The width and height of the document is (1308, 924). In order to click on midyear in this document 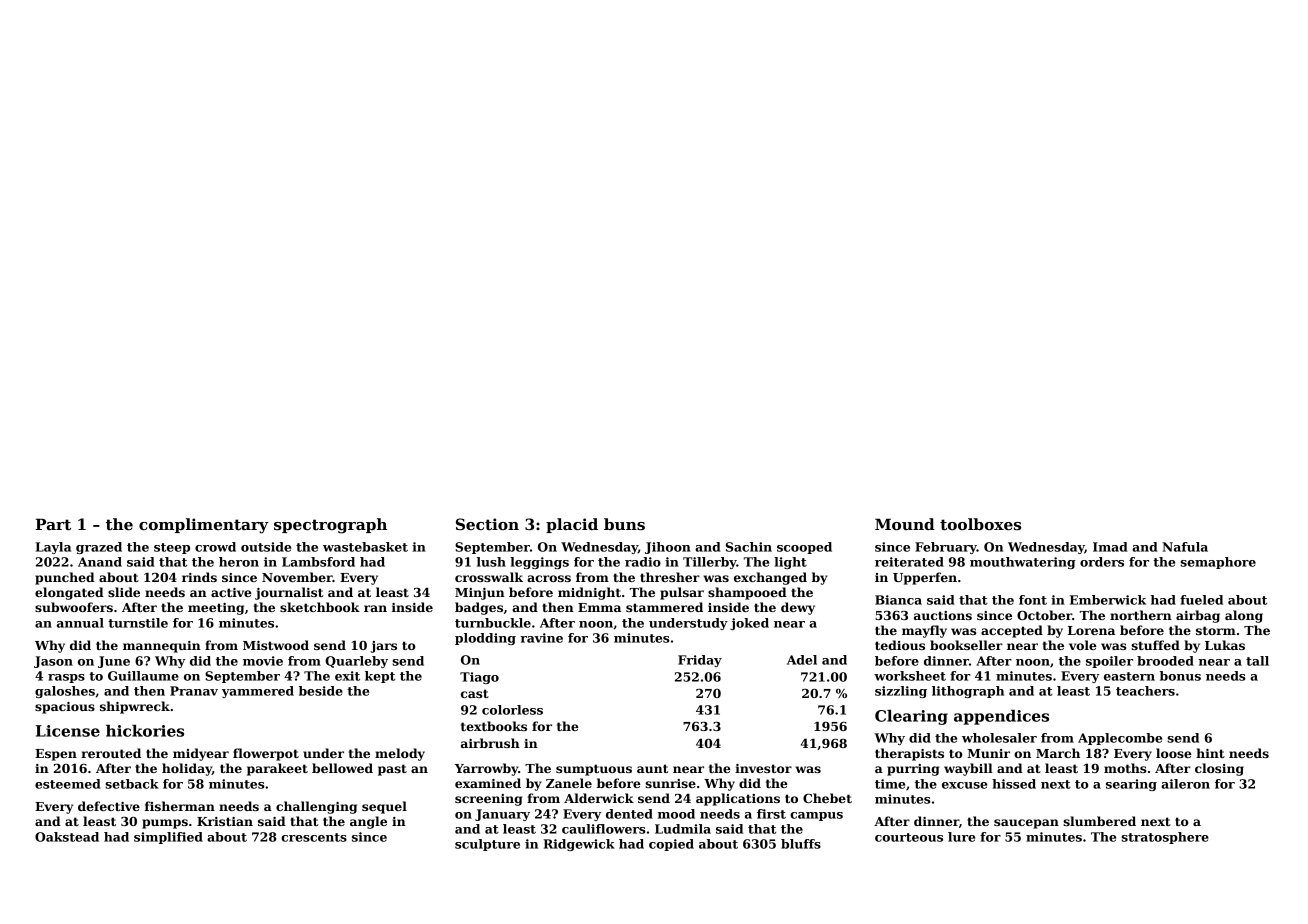, I will do `click(201, 754)`.
